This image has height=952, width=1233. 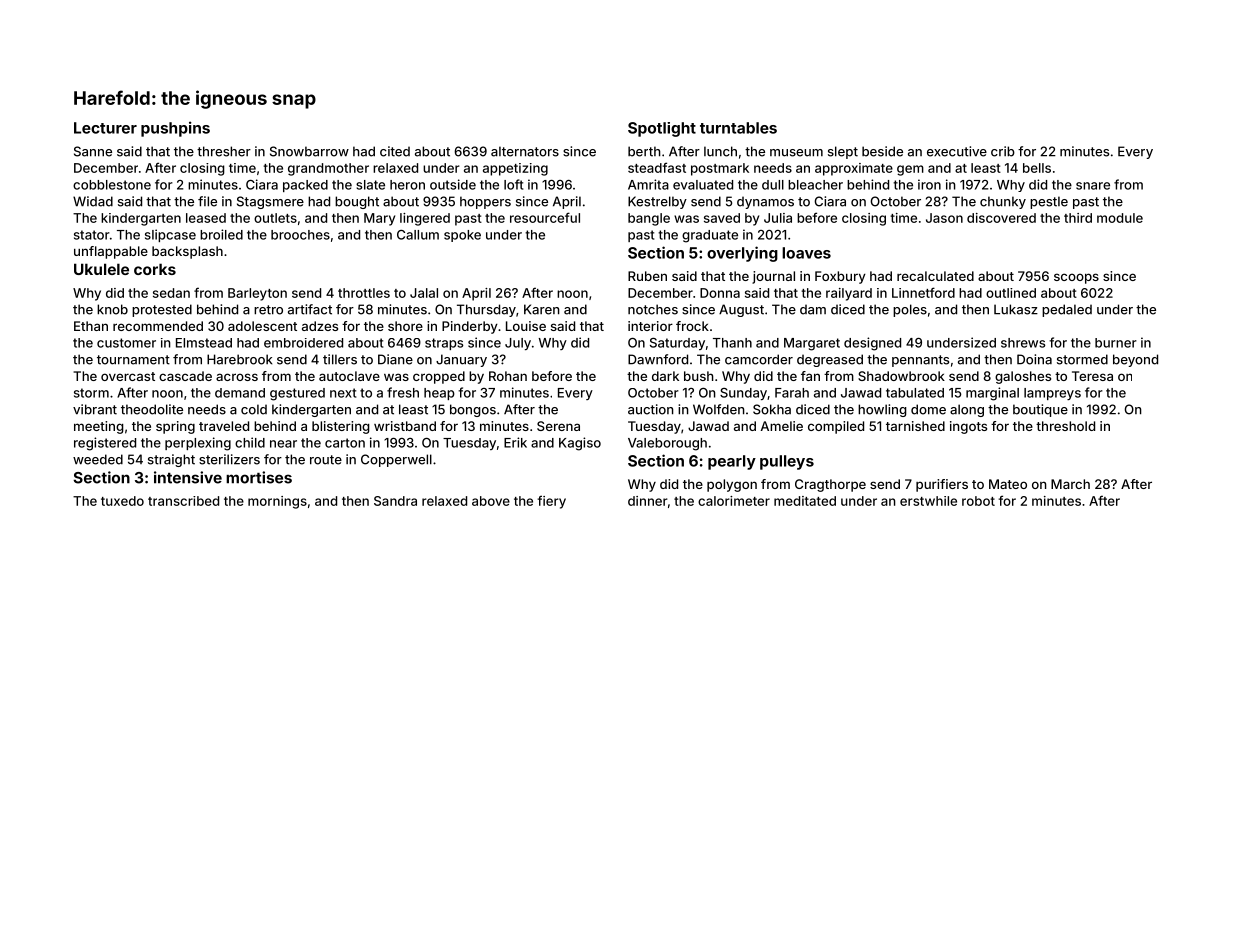 I want to click on Copperwell, so click(x=396, y=460).
